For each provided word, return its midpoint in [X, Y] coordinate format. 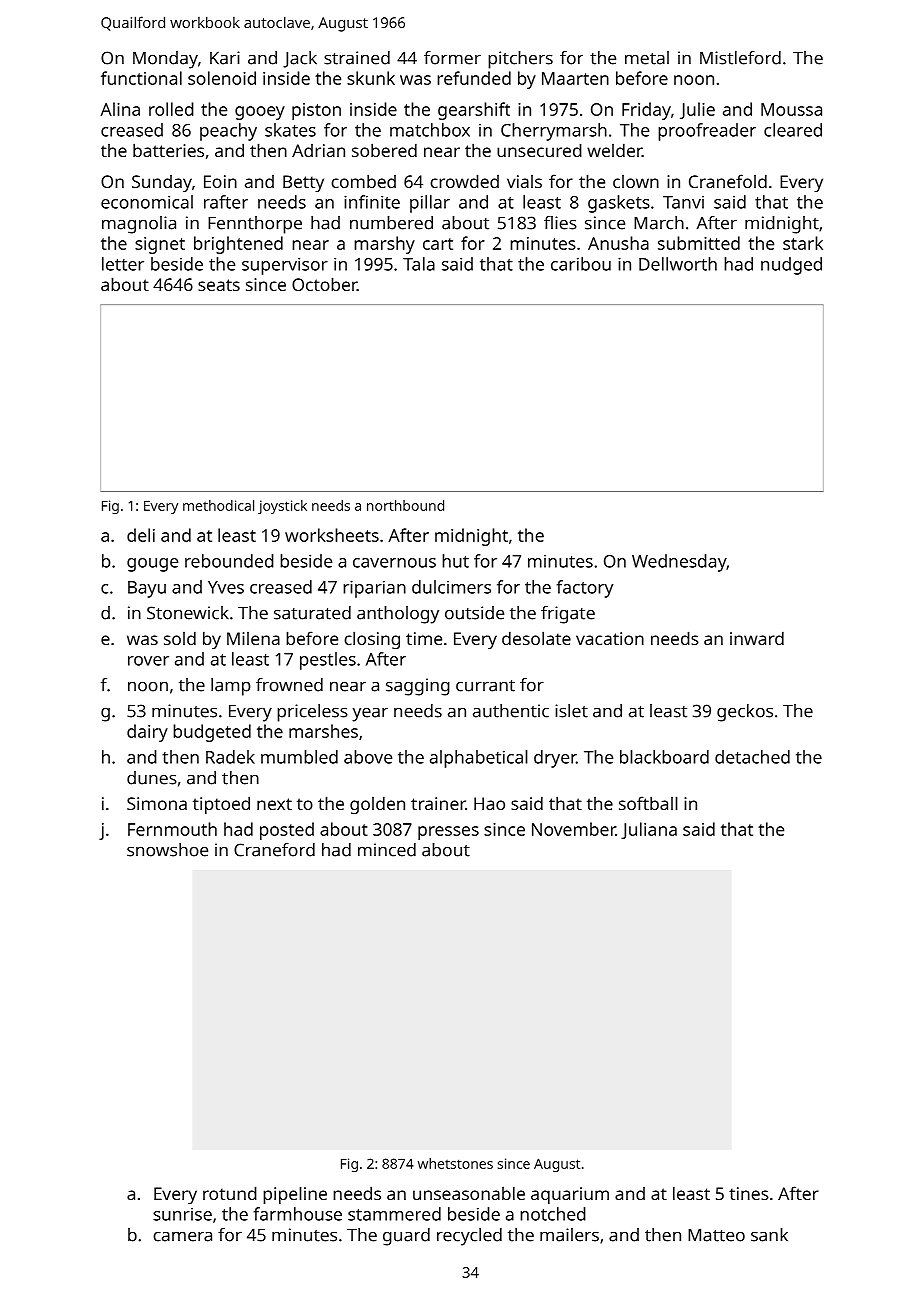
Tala [419, 264]
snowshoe [167, 850]
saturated [312, 613]
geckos [745, 713]
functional [141, 78]
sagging [418, 687]
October [324, 284]
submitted [699, 243]
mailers [569, 1235]
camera [182, 1236]
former [452, 58]
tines [749, 1193]
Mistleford [740, 58]
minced [387, 850]
